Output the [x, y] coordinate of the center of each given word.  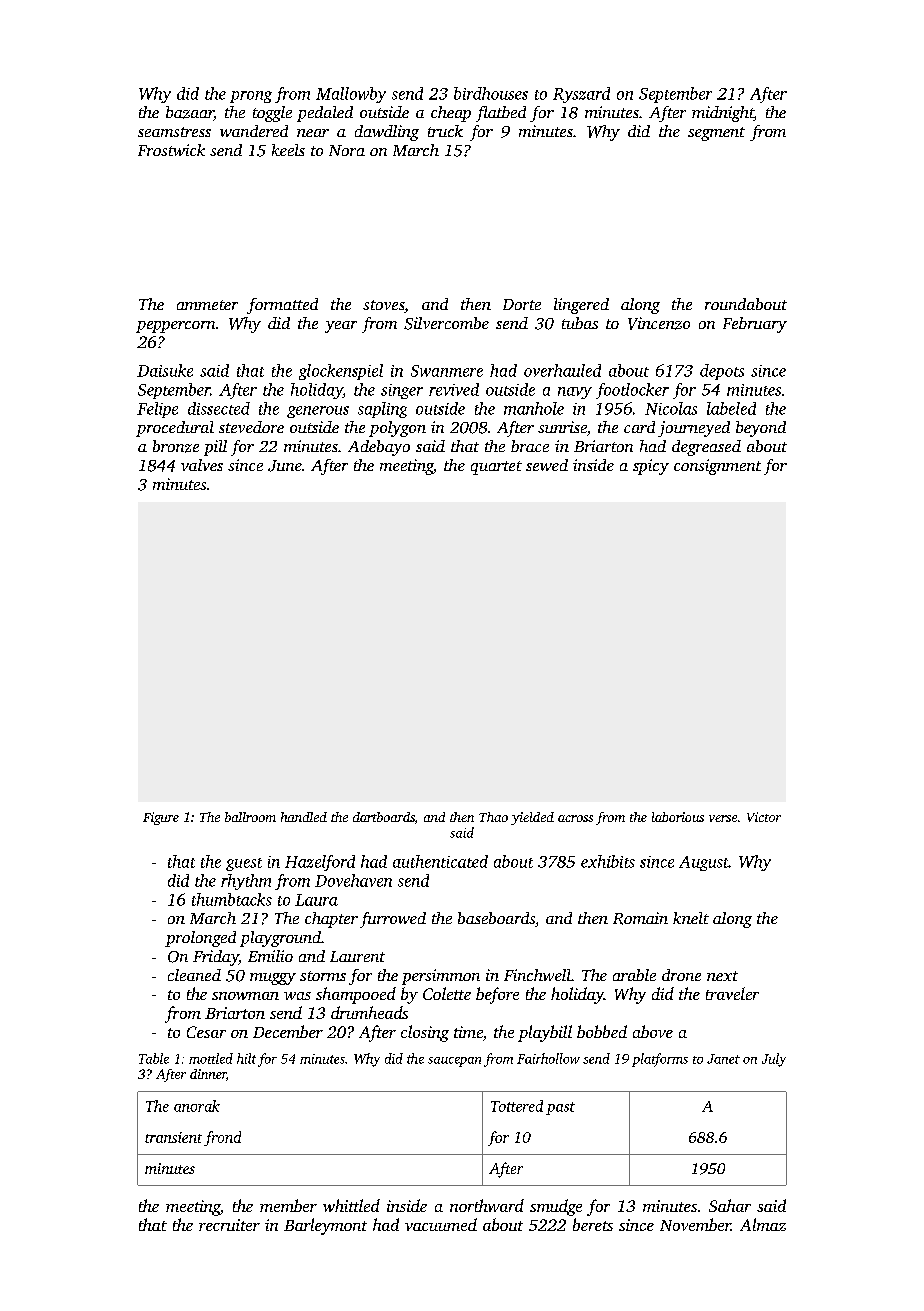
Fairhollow [548, 1058]
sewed [547, 465]
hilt [246, 1058]
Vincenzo [659, 323]
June [285, 466]
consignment [717, 467]
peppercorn [175, 327]
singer [402, 391]
